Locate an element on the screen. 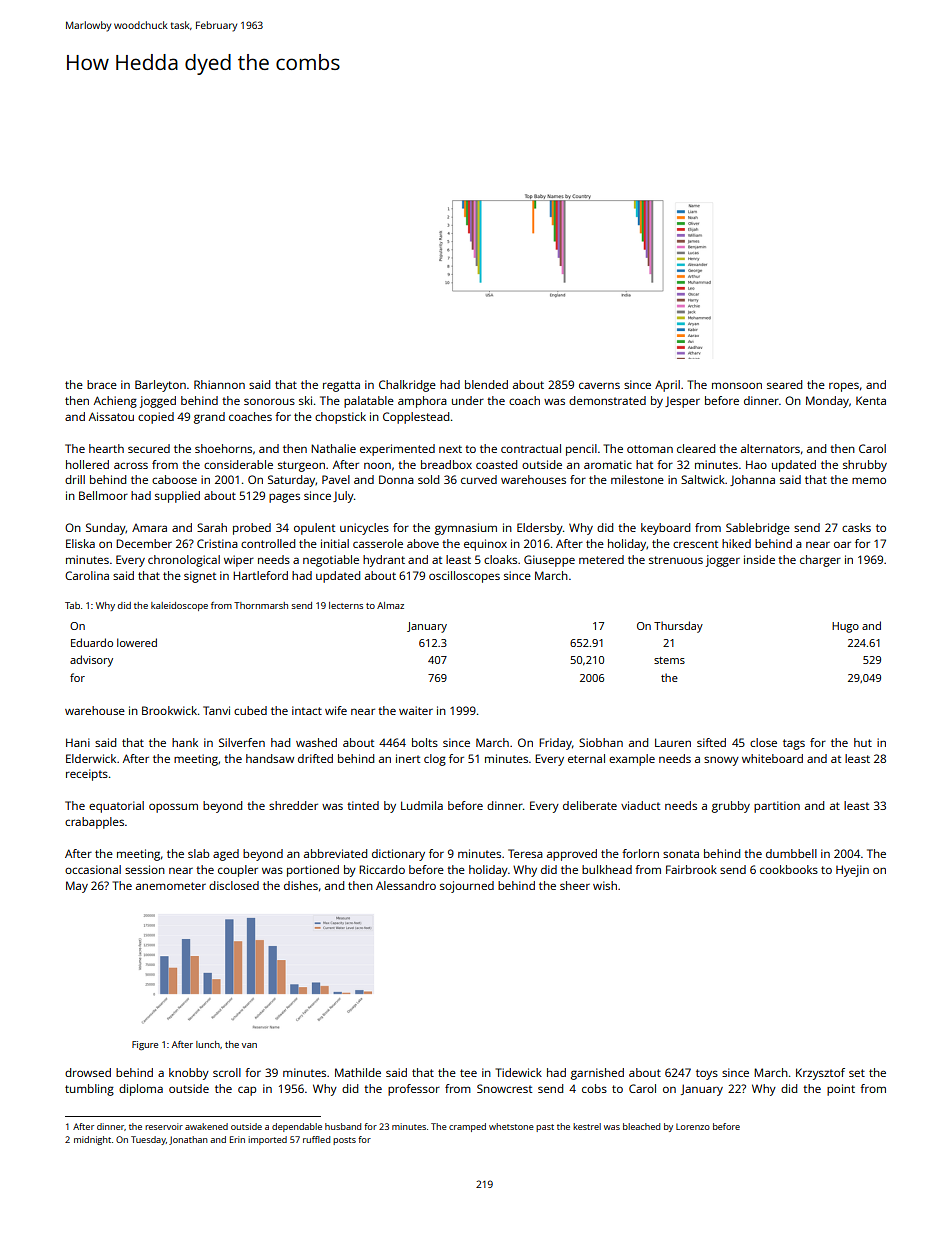 Image resolution: width=952 pixels, height=1233 pixels. Hyejin is located at coordinates (852, 871).
